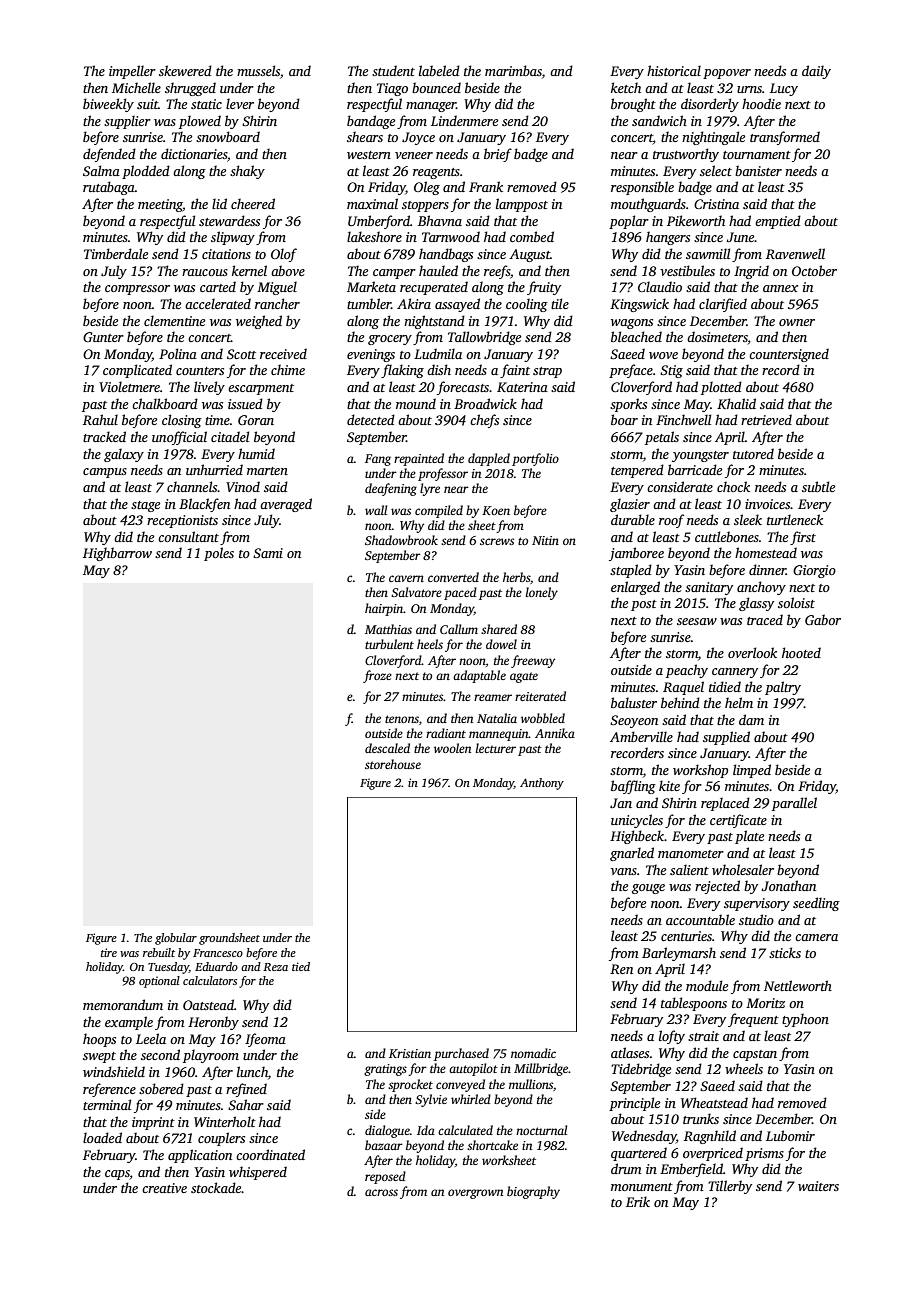  Describe the element at coordinates (669, 785) in the page. I see `kite` at that location.
